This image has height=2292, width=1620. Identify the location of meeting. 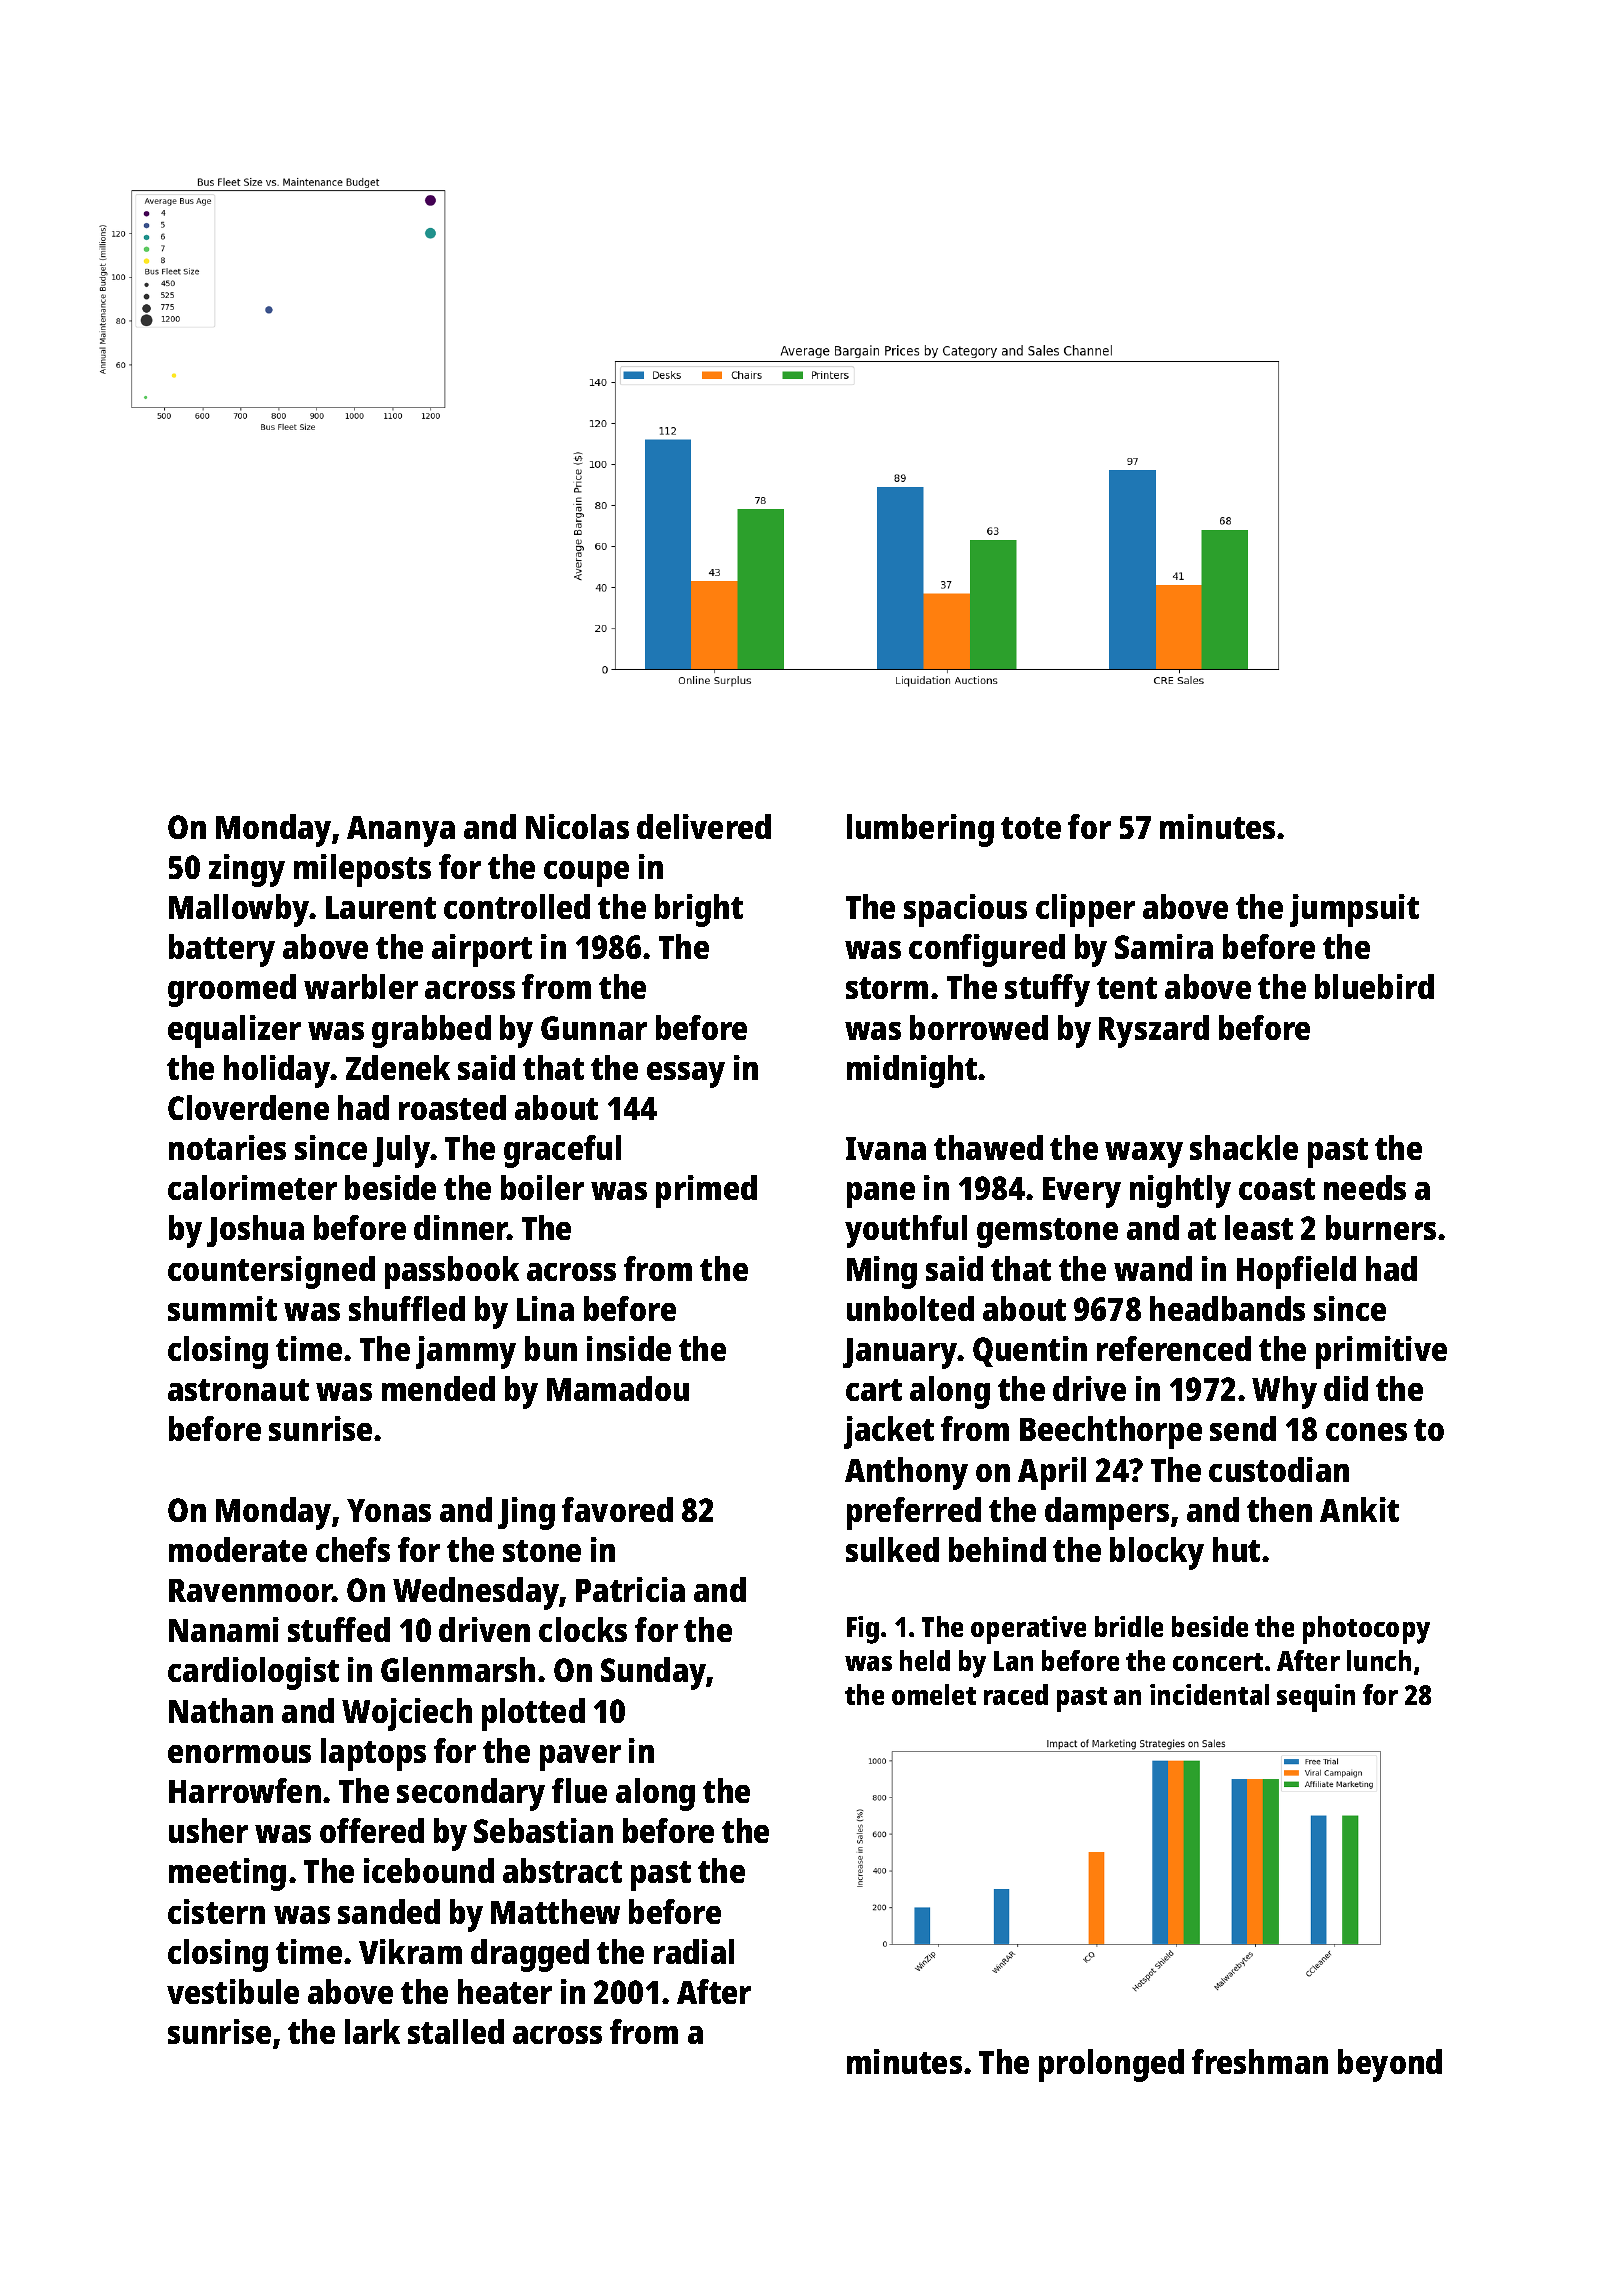
(227, 1874).
